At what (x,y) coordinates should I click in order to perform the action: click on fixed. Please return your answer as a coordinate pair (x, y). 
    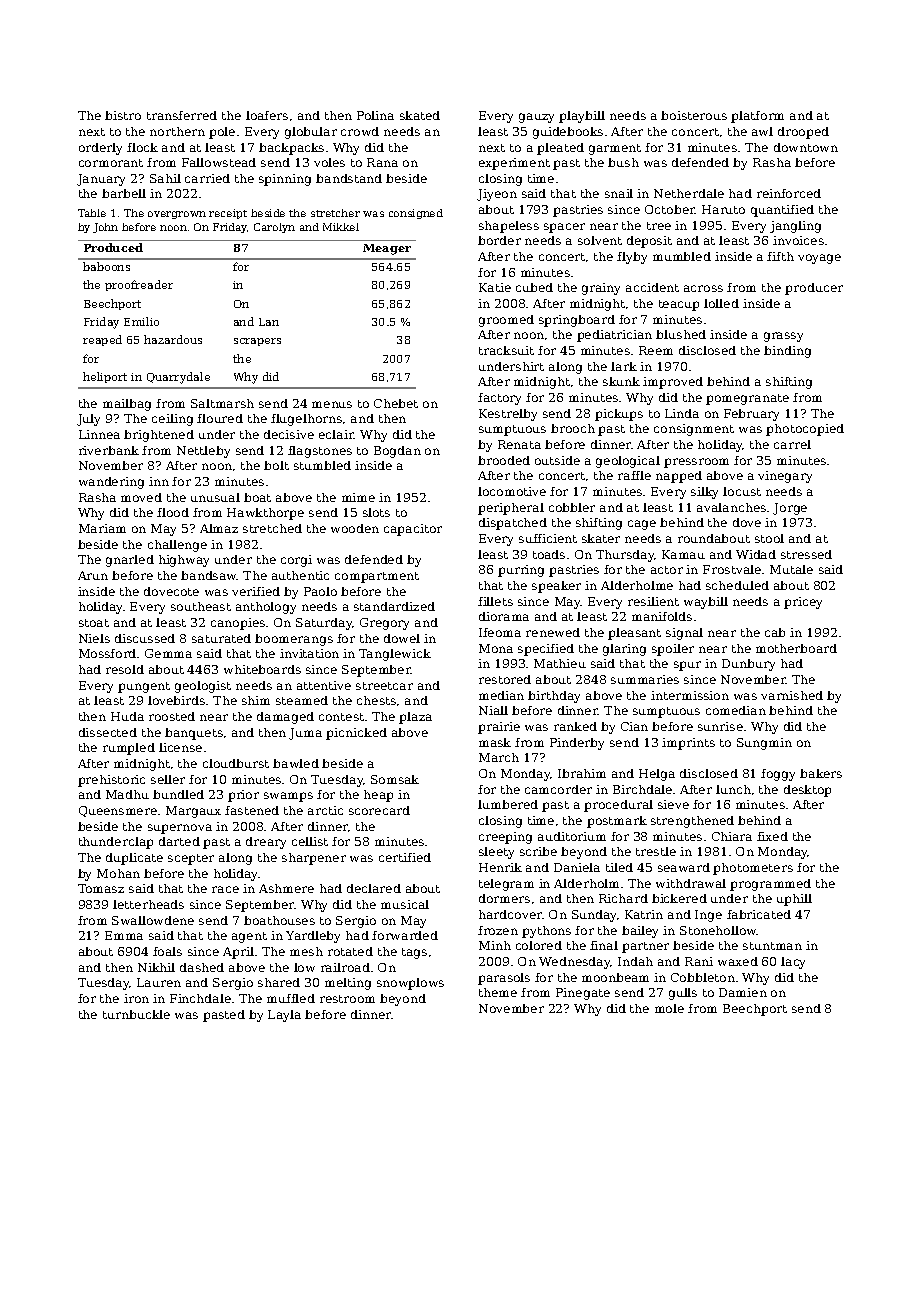
    Looking at the image, I should click on (772, 836).
